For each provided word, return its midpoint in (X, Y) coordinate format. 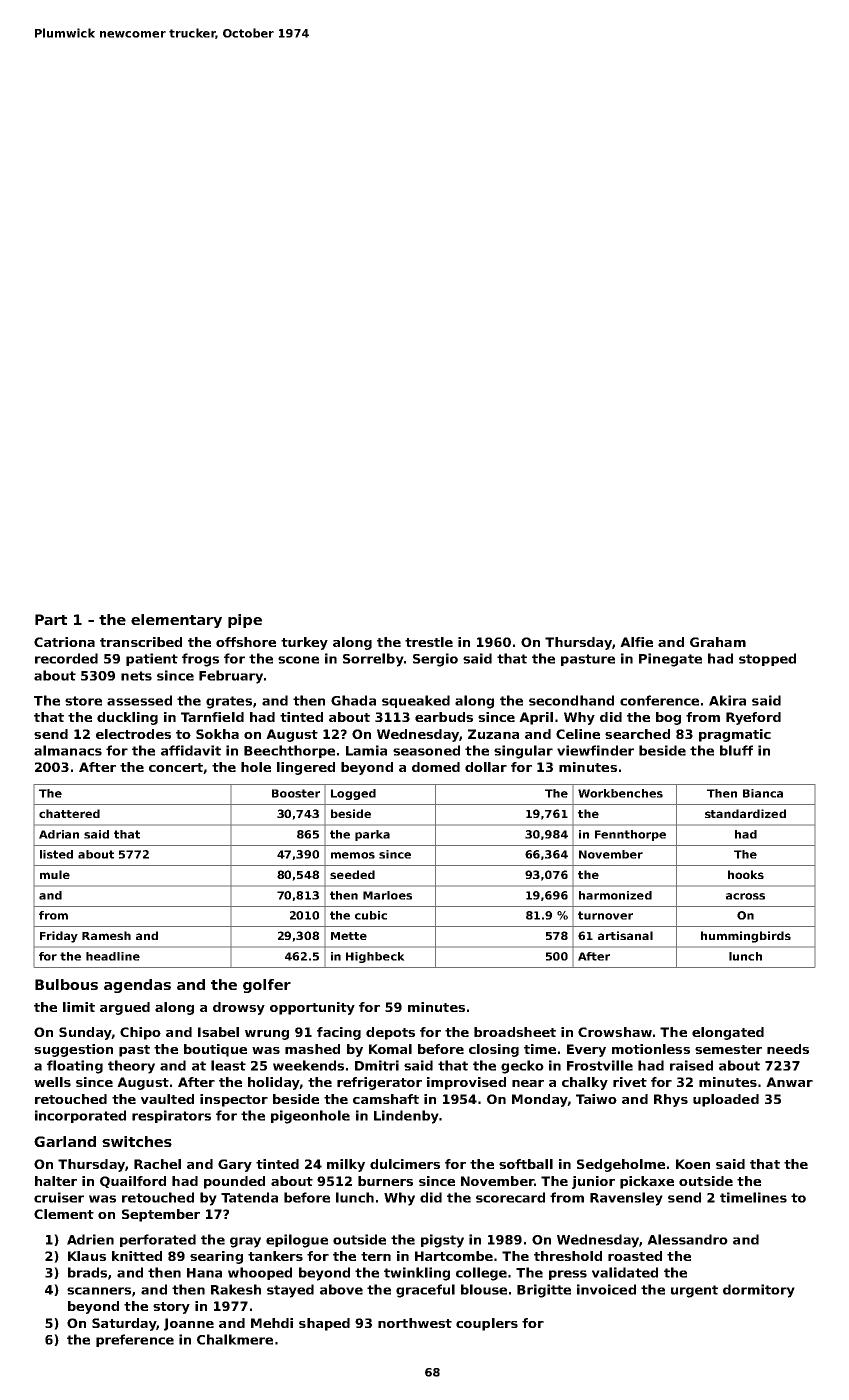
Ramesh (106, 935)
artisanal (625, 935)
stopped (767, 659)
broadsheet (515, 1032)
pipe (245, 621)
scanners (99, 1291)
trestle (429, 642)
